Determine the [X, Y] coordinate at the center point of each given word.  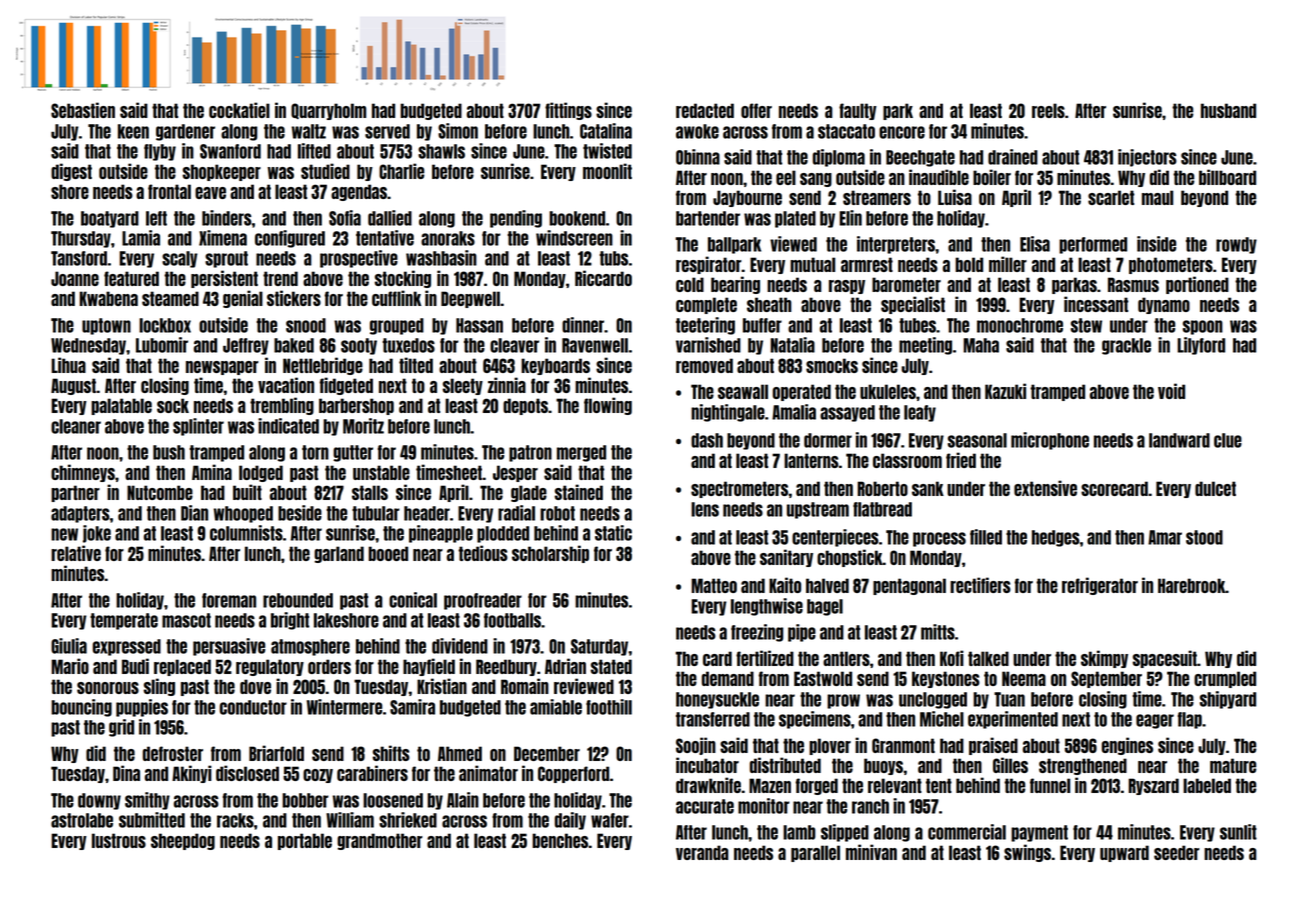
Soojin [696, 746]
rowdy [1236, 245]
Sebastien [83, 110]
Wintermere [344, 707]
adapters [80, 514]
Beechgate [920, 158]
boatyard [110, 219]
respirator [709, 265]
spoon [1203, 327]
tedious [483, 553]
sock [173, 405]
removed [704, 365]
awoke [697, 131]
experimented [1013, 720]
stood [1204, 537]
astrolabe [82, 820]
